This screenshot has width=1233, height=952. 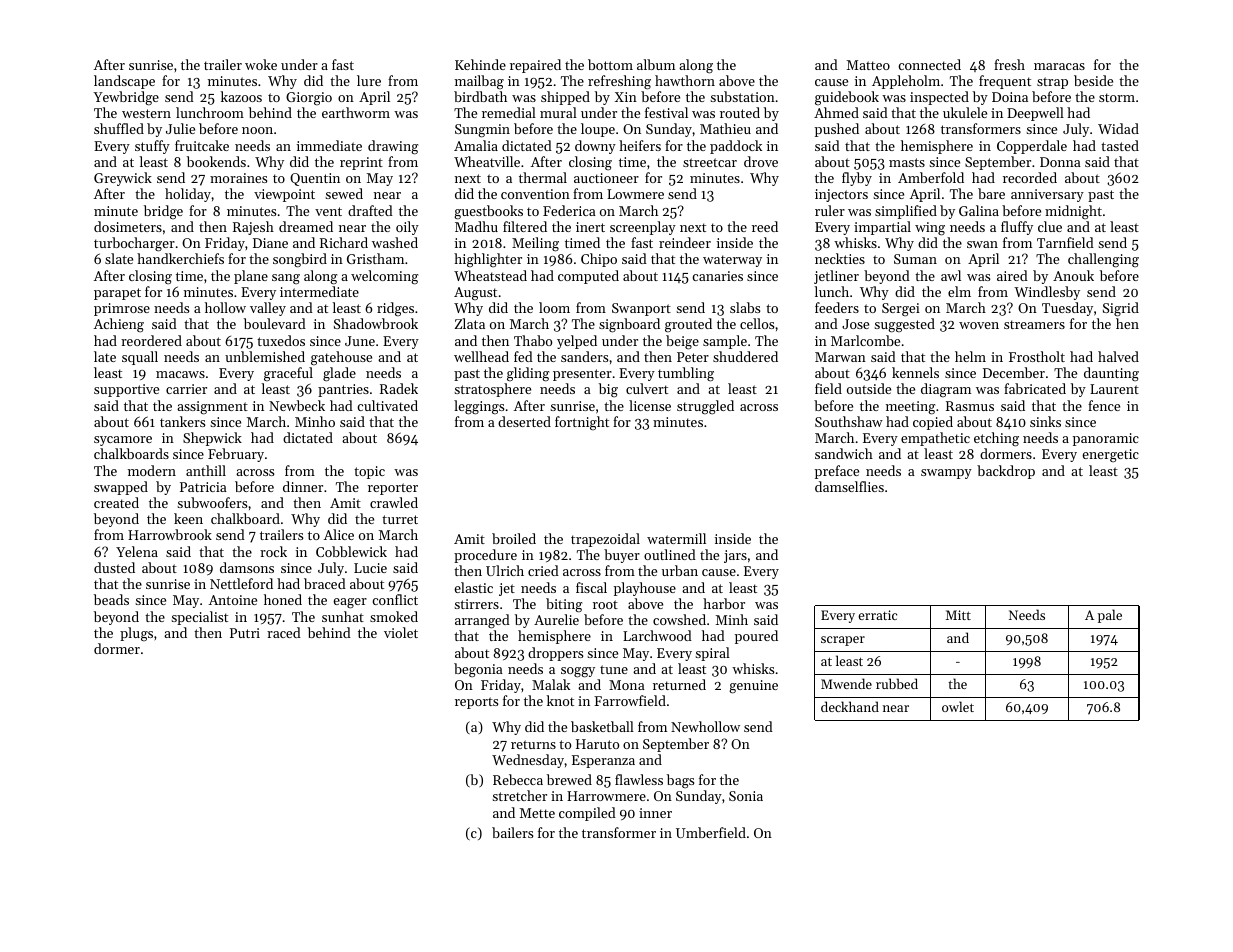 What do you see at coordinates (122, 309) in the screenshot?
I see `primrose` at bounding box center [122, 309].
